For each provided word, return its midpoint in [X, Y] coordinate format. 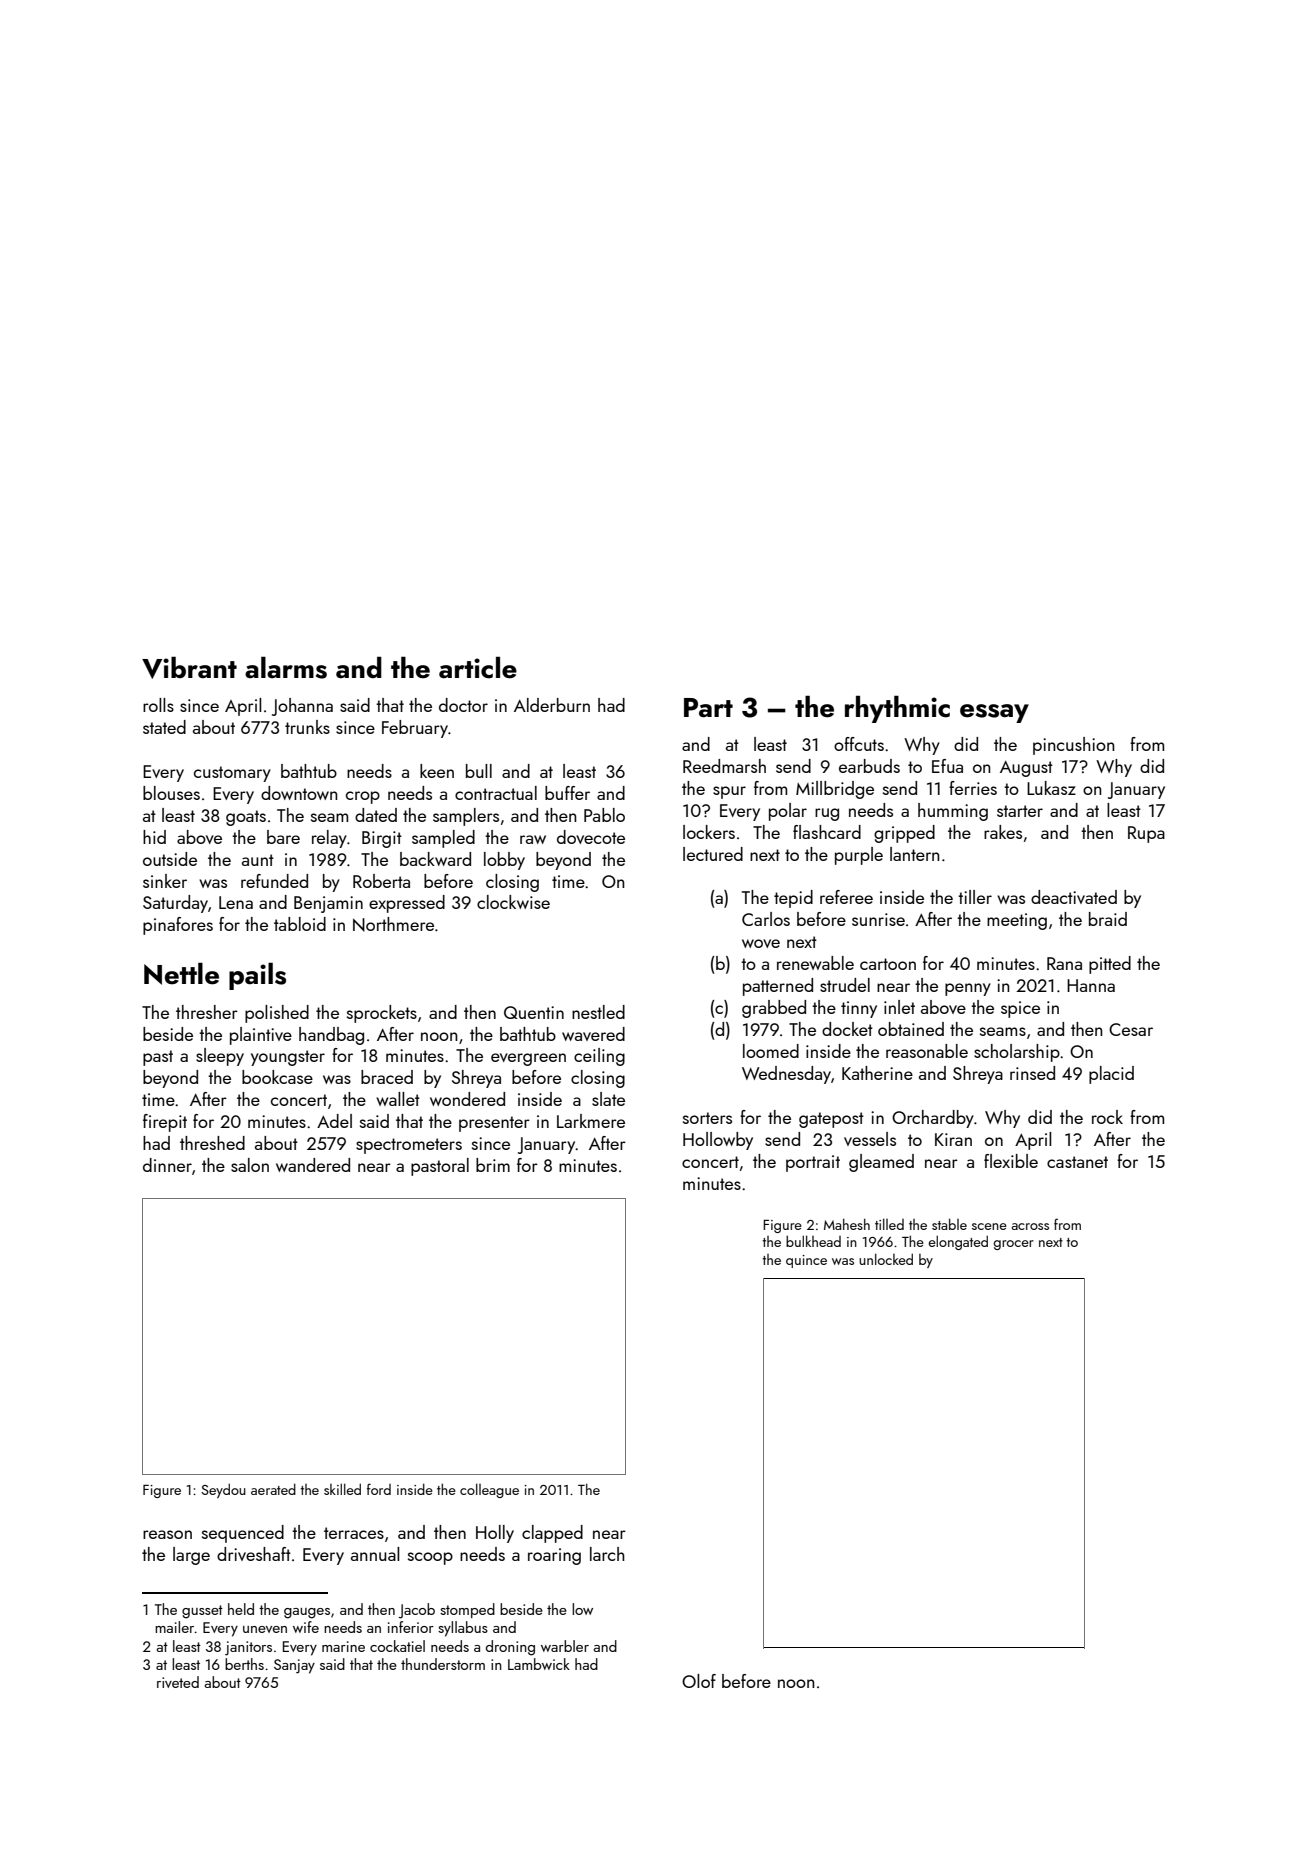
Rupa [1146, 834]
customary [232, 774]
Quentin [534, 1012]
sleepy [220, 1057]
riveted [178, 1682]
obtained [911, 1029]
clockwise [513, 902]
